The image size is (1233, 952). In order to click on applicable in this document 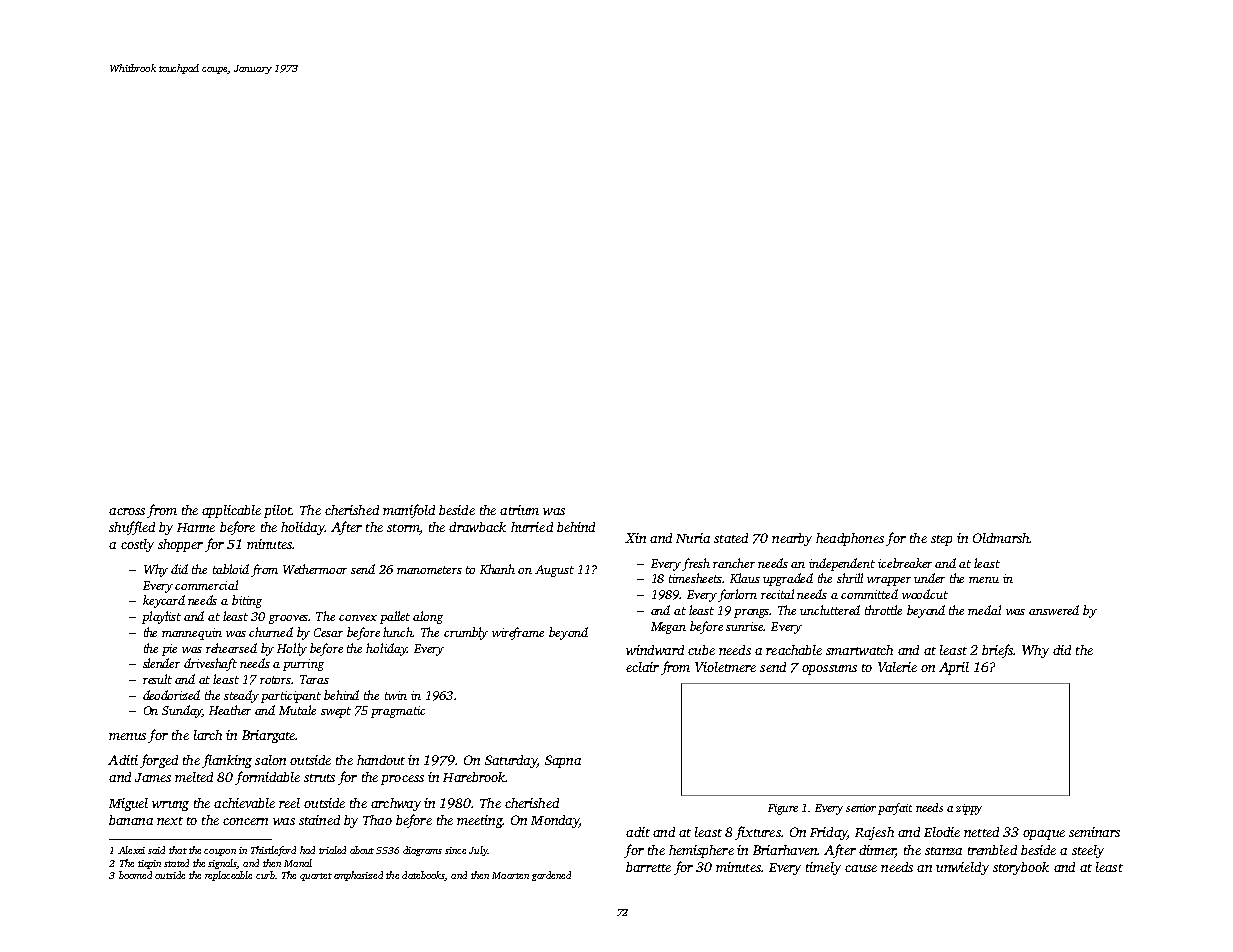, I will do `click(231, 511)`.
